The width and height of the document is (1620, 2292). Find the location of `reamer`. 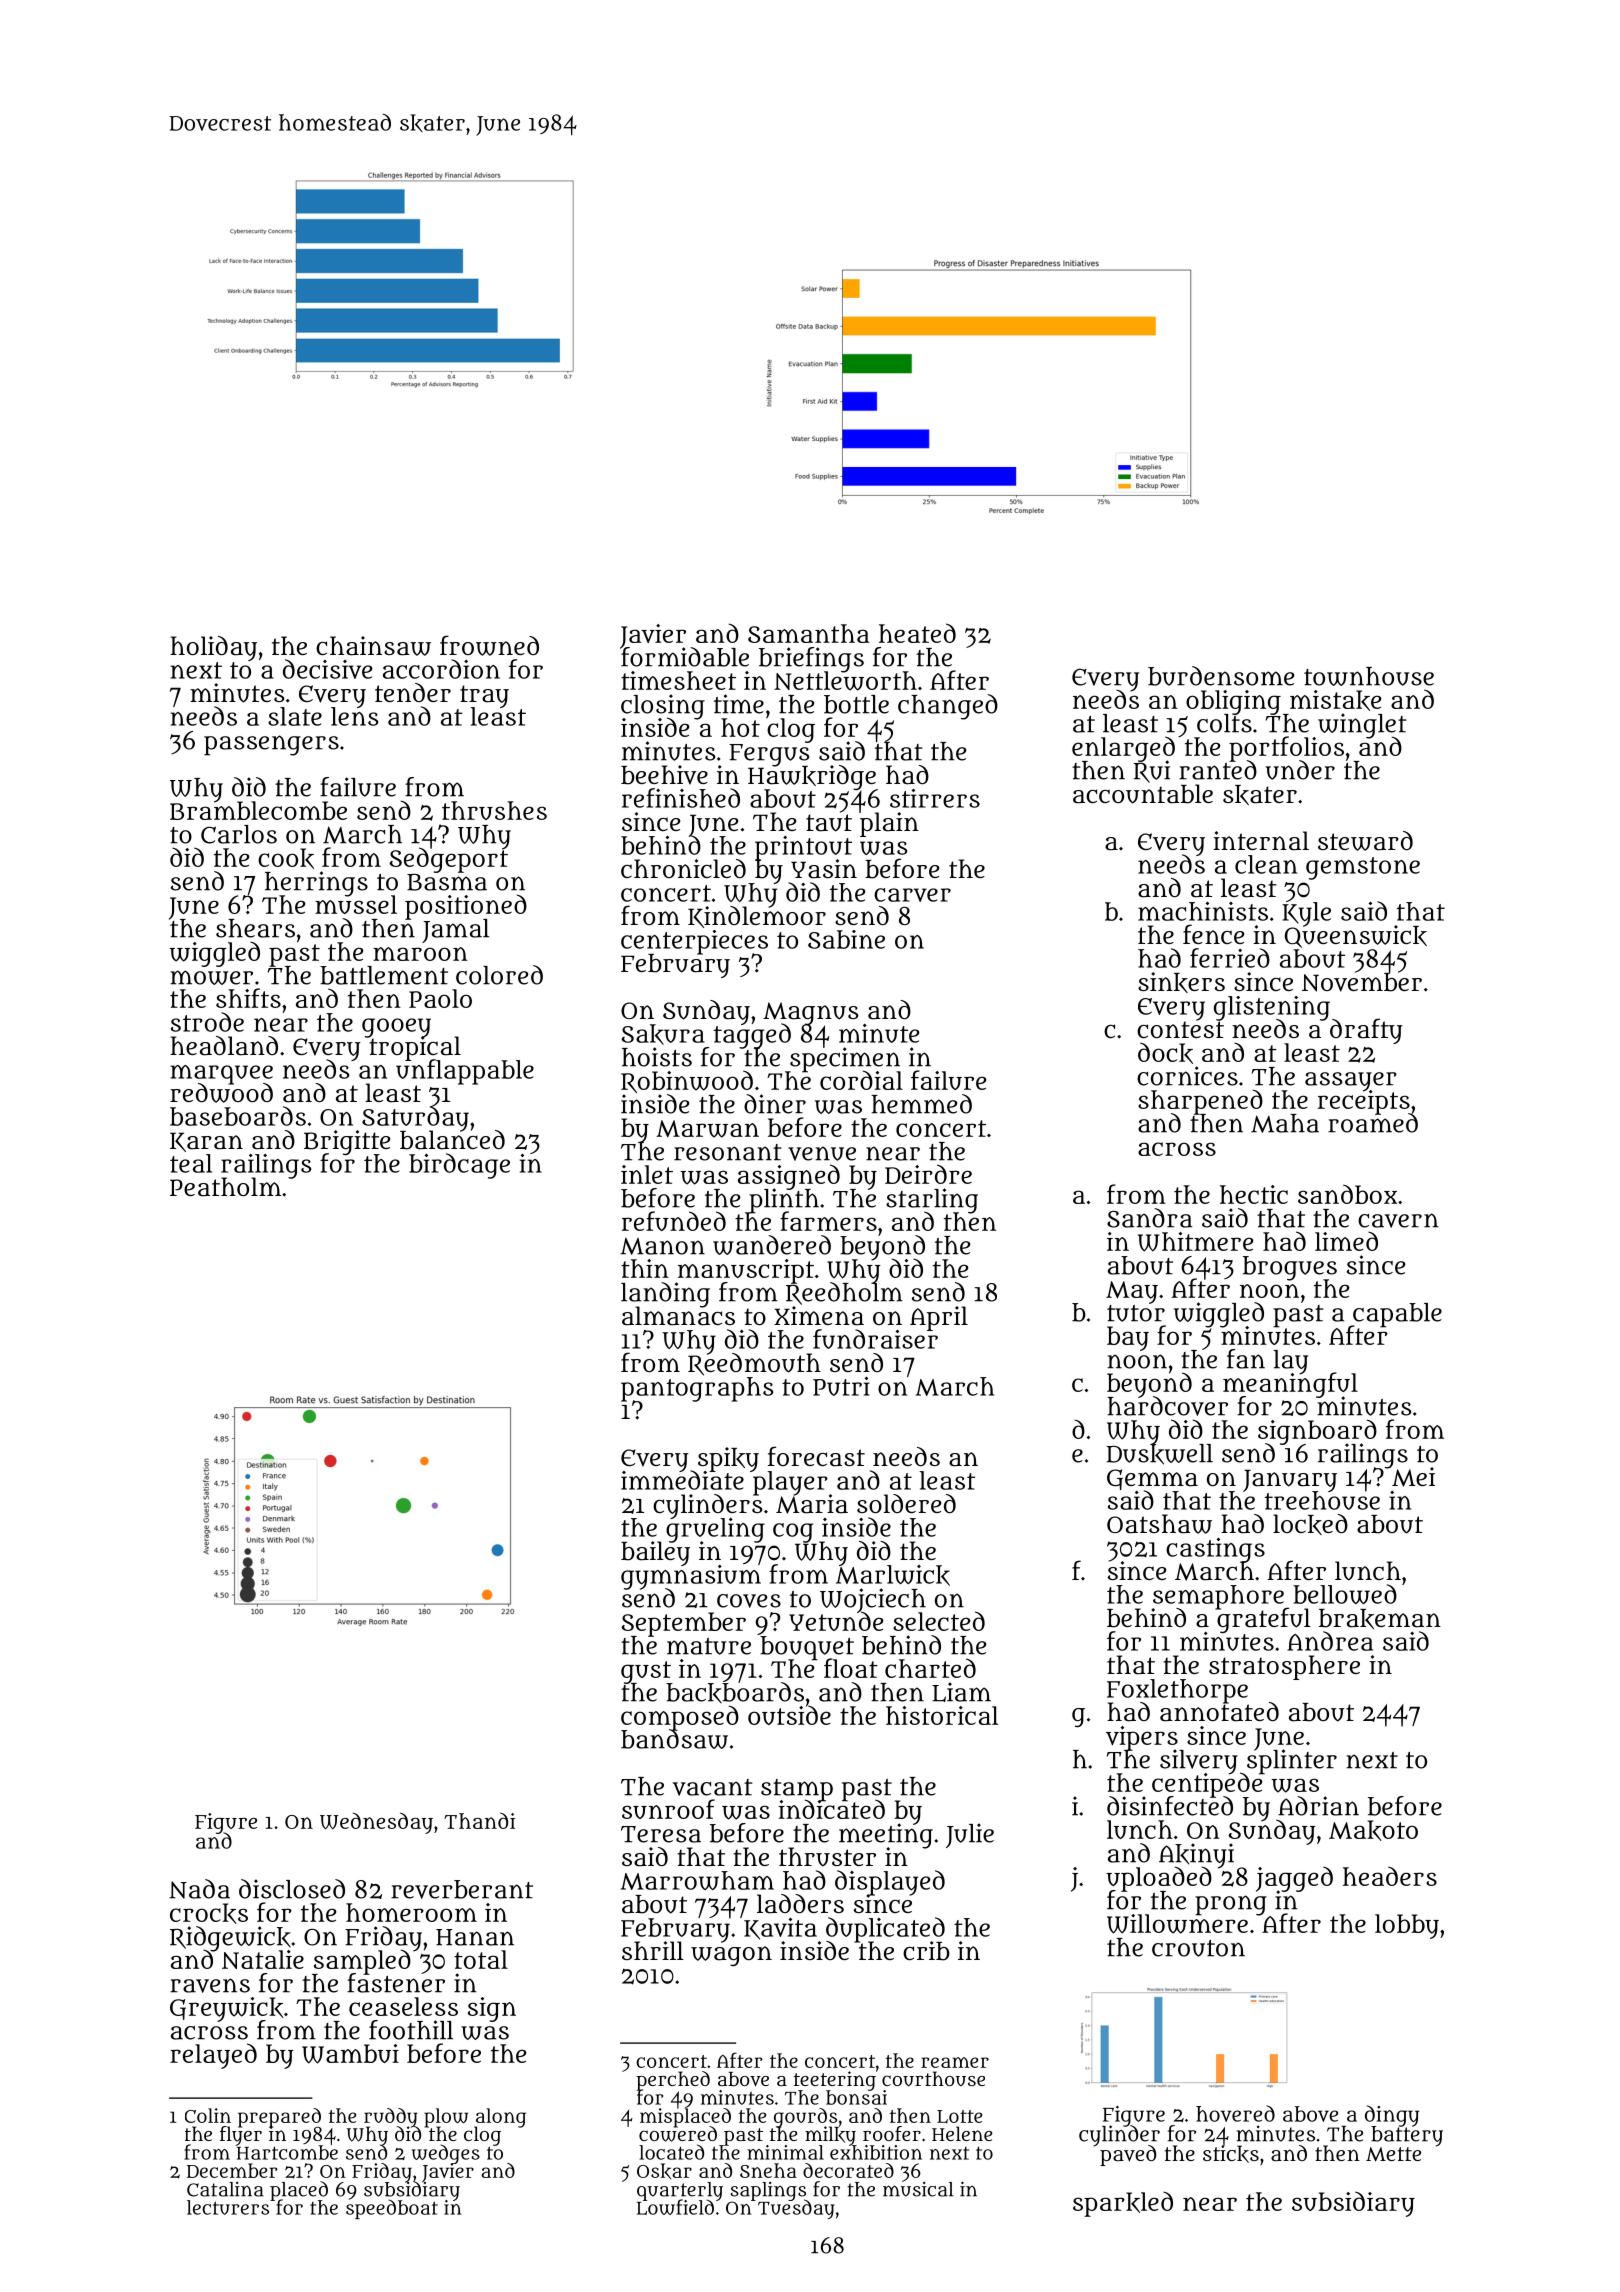

reamer is located at coordinates (955, 2062).
